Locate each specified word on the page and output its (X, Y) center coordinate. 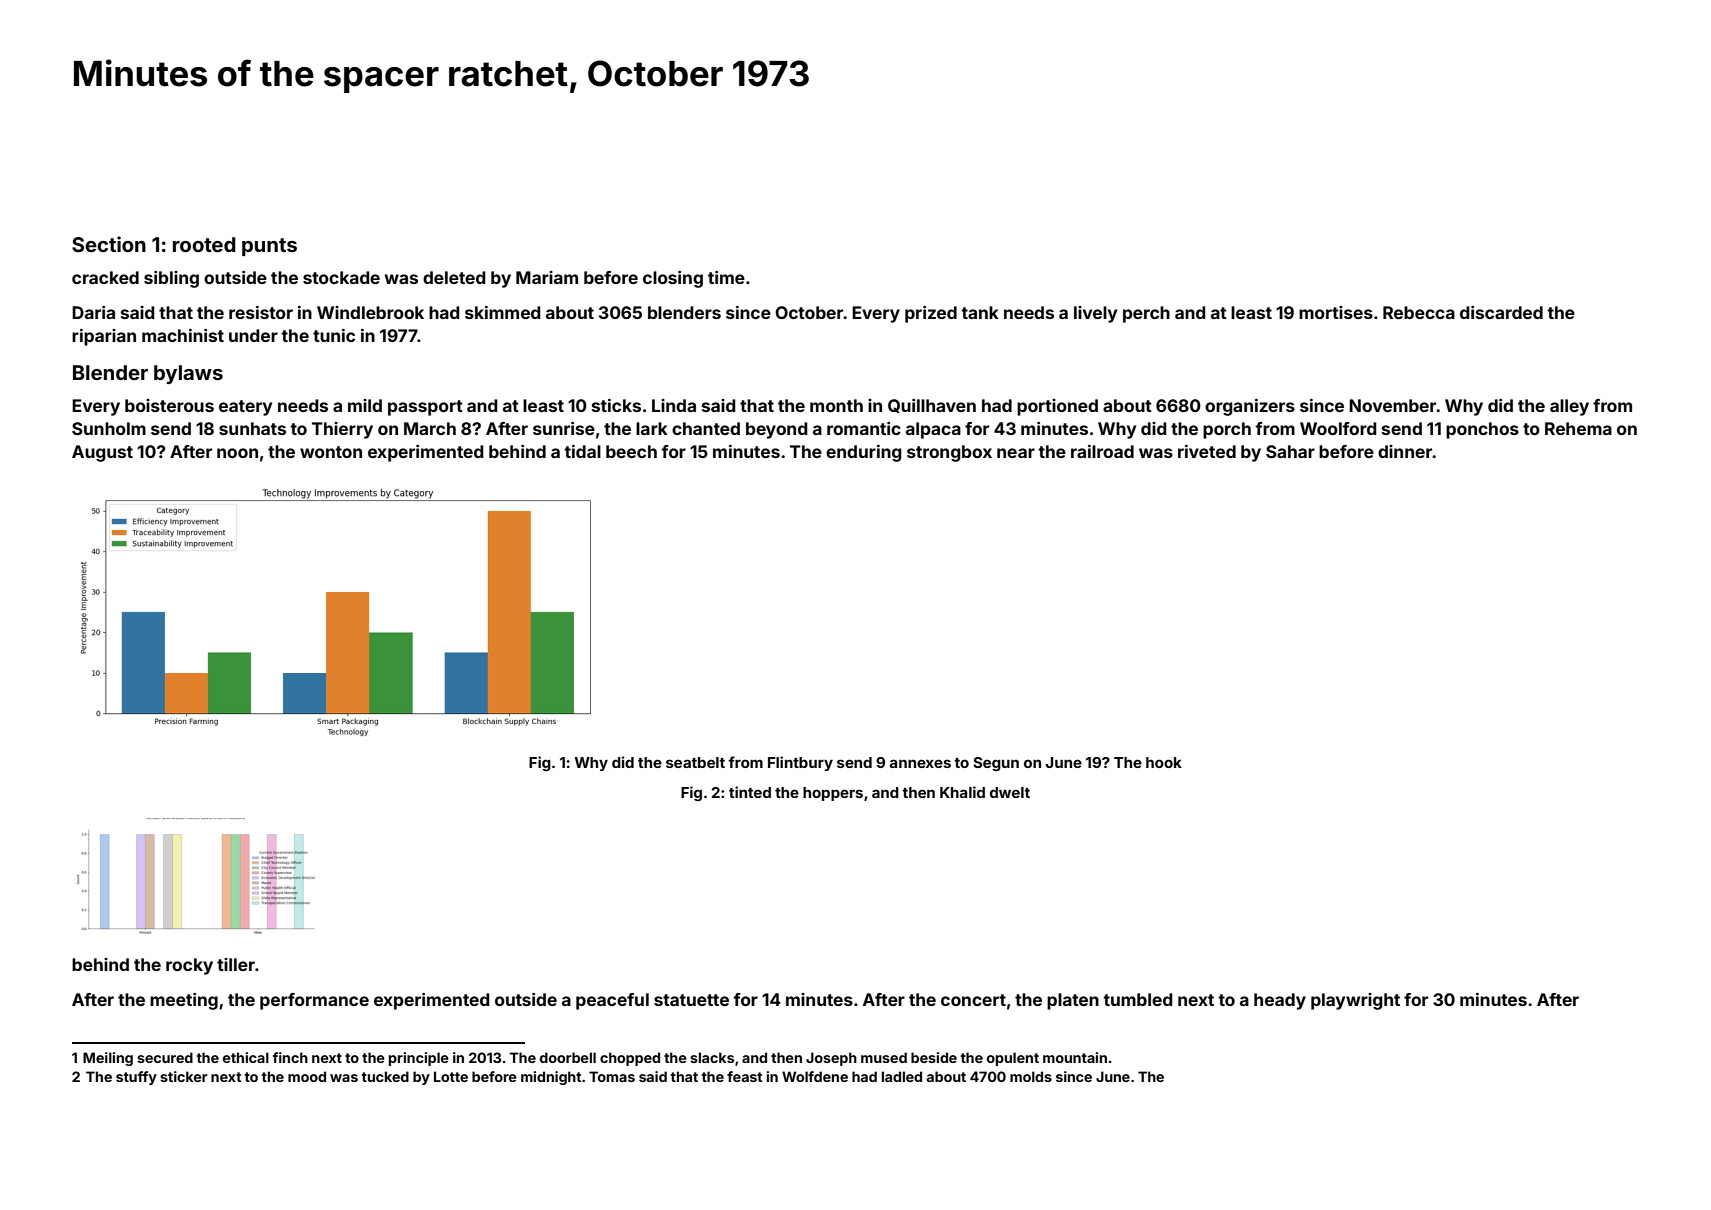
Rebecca (1419, 312)
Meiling (108, 1059)
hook (1164, 762)
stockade (341, 277)
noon (237, 453)
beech (631, 451)
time (726, 277)
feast (745, 1076)
